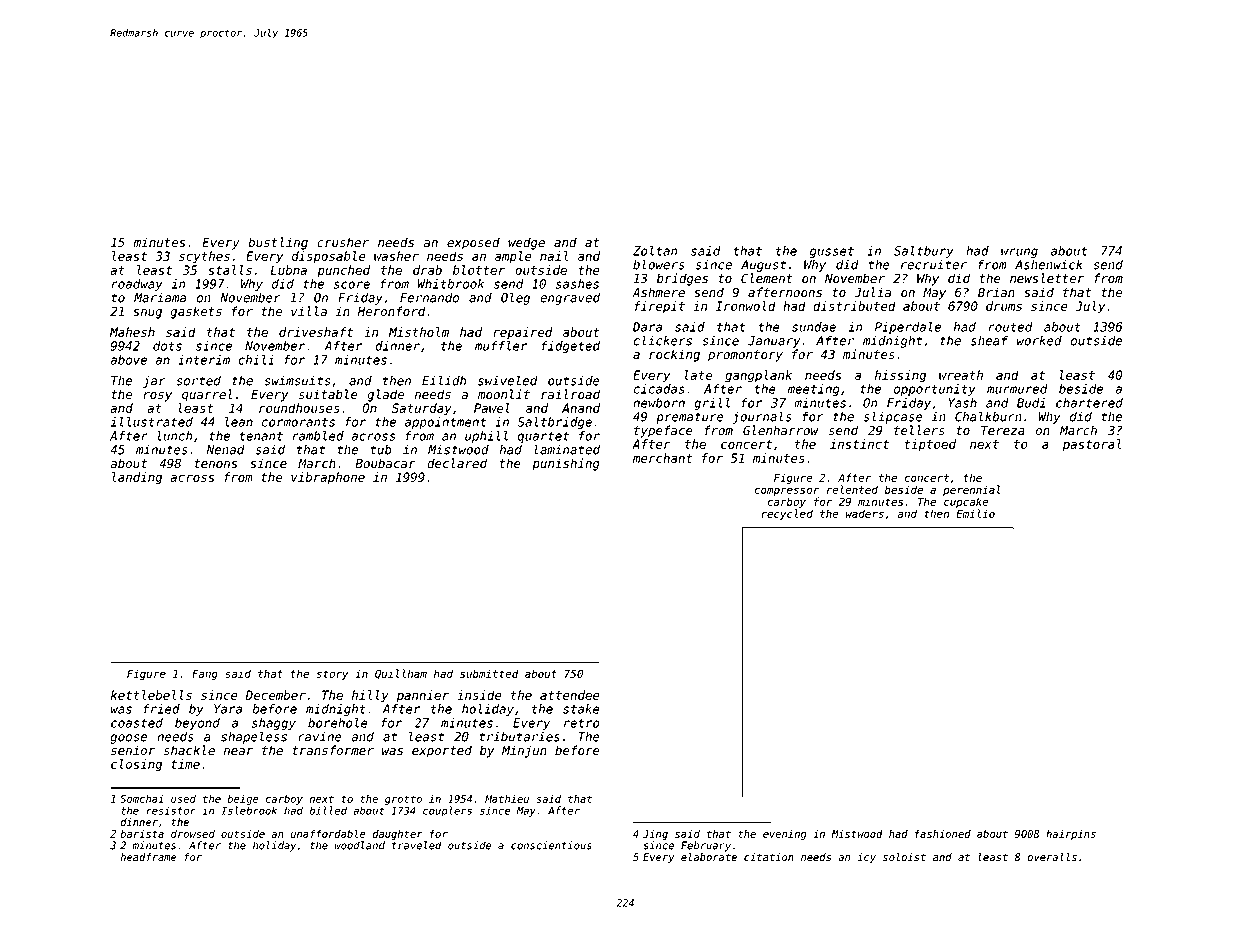 Image resolution: width=1233 pixels, height=952 pixels. What do you see at coordinates (709, 857) in the screenshot?
I see `elaborate` at bounding box center [709, 857].
